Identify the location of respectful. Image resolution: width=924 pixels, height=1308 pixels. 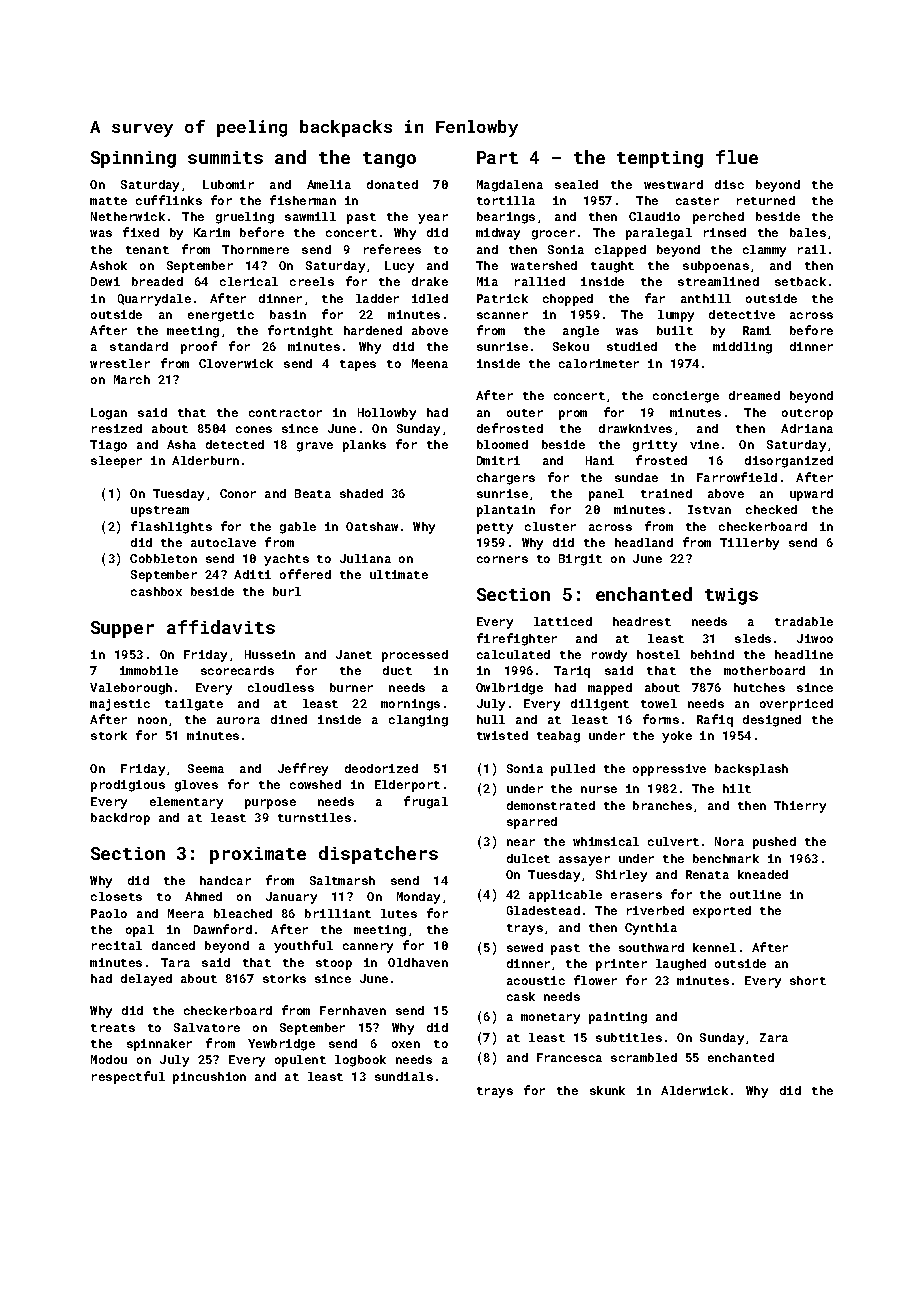
(128, 1077).
